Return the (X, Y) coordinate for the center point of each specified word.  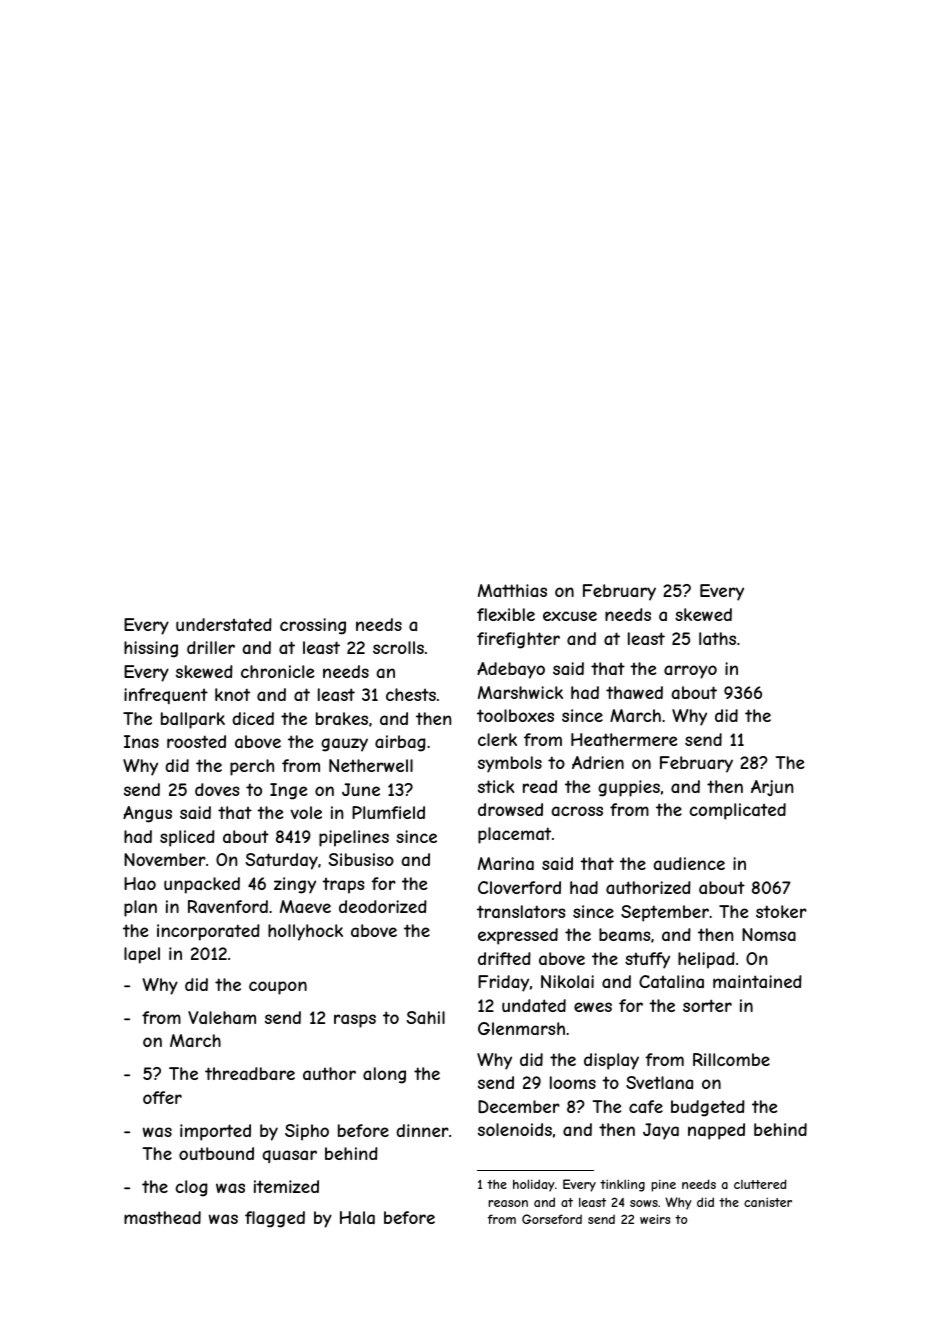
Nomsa (769, 934)
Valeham (222, 1017)
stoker (781, 911)
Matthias (512, 590)
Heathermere (624, 739)
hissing (151, 649)
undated (534, 1005)
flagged (275, 1219)
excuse (570, 616)
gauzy (344, 745)
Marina (506, 863)
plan (140, 908)
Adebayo (511, 670)
